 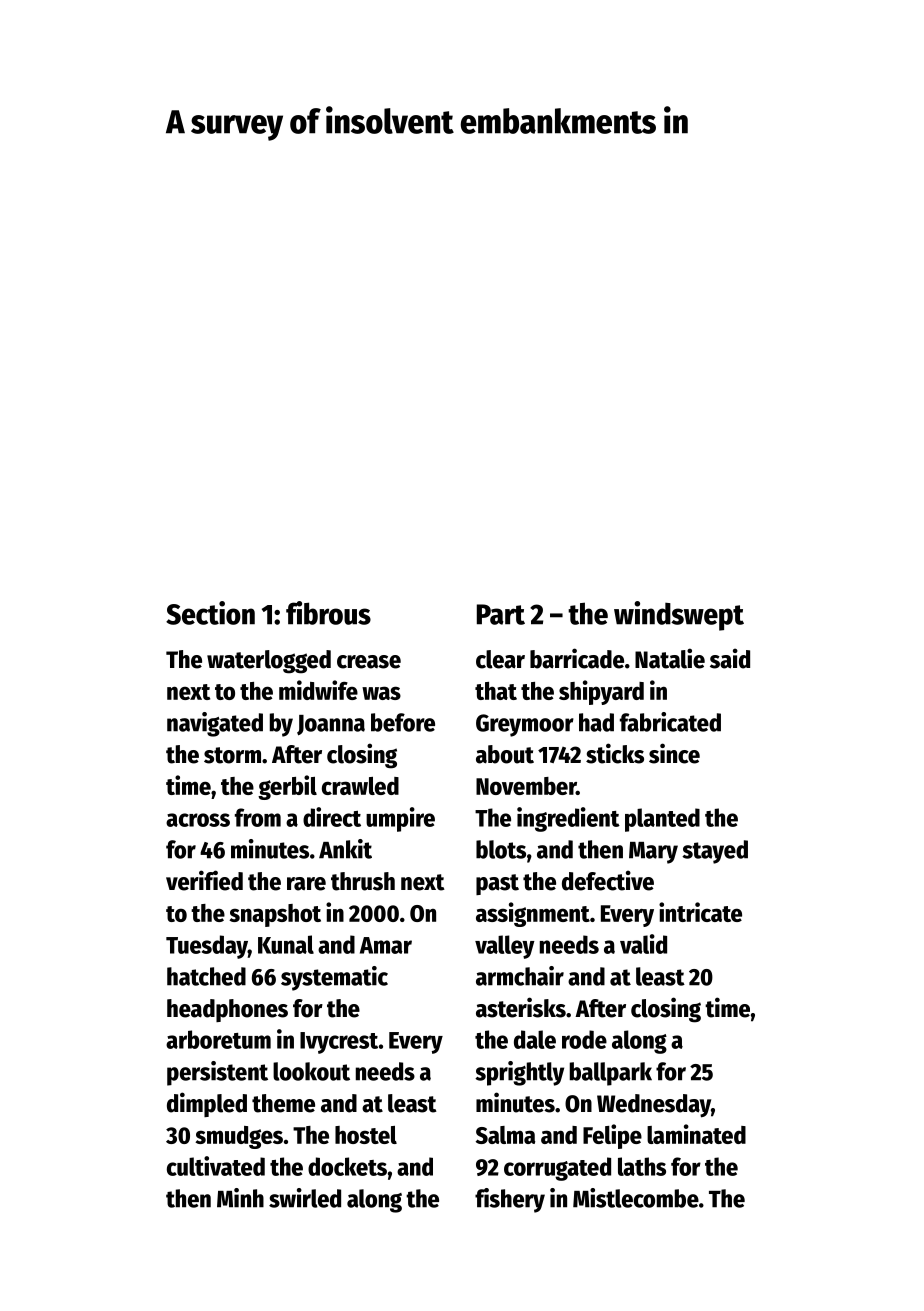 I want to click on fishery, so click(x=510, y=1200).
